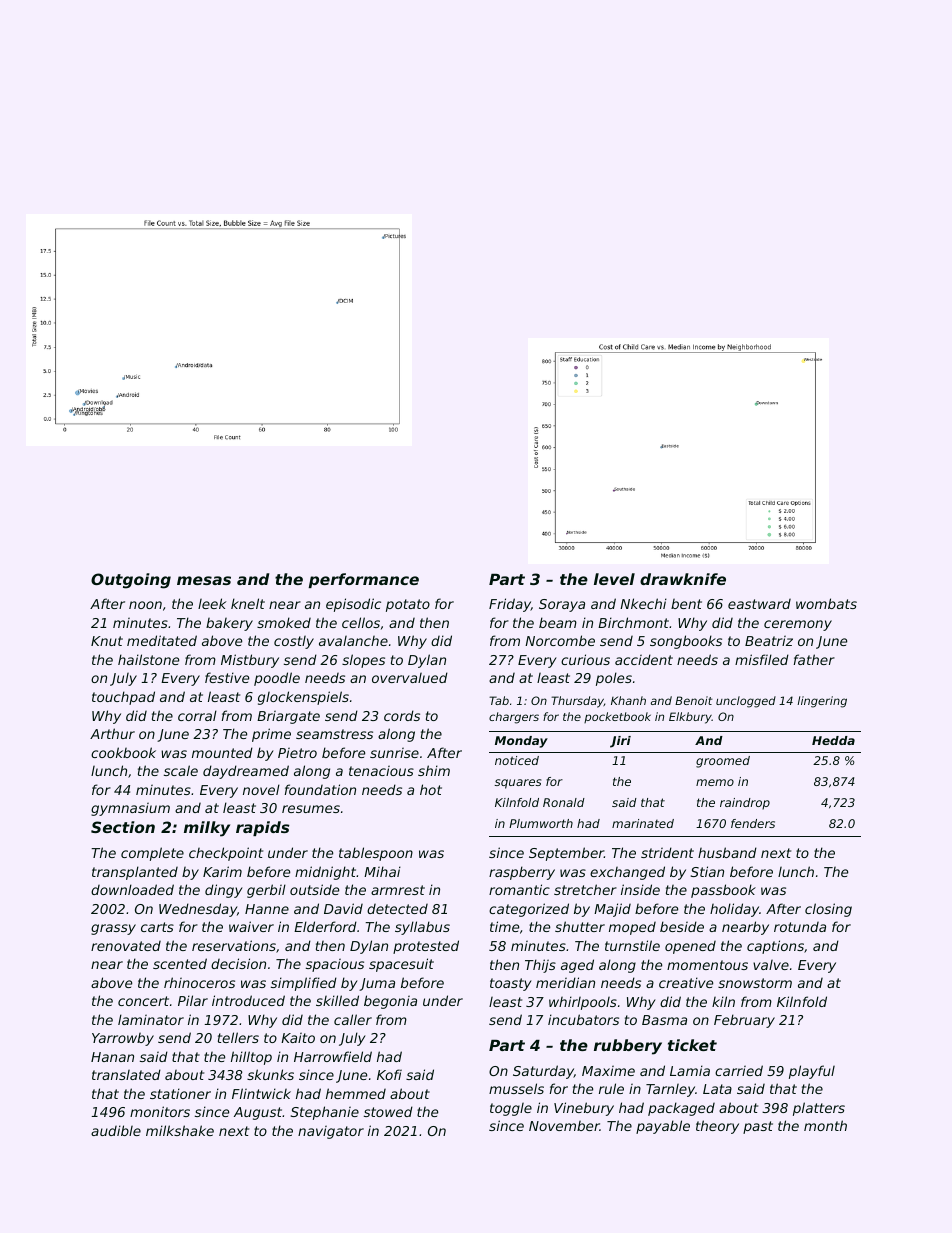 This screenshot has height=1233, width=952. What do you see at coordinates (204, 580) in the screenshot?
I see `mesas` at bounding box center [204, 580].
